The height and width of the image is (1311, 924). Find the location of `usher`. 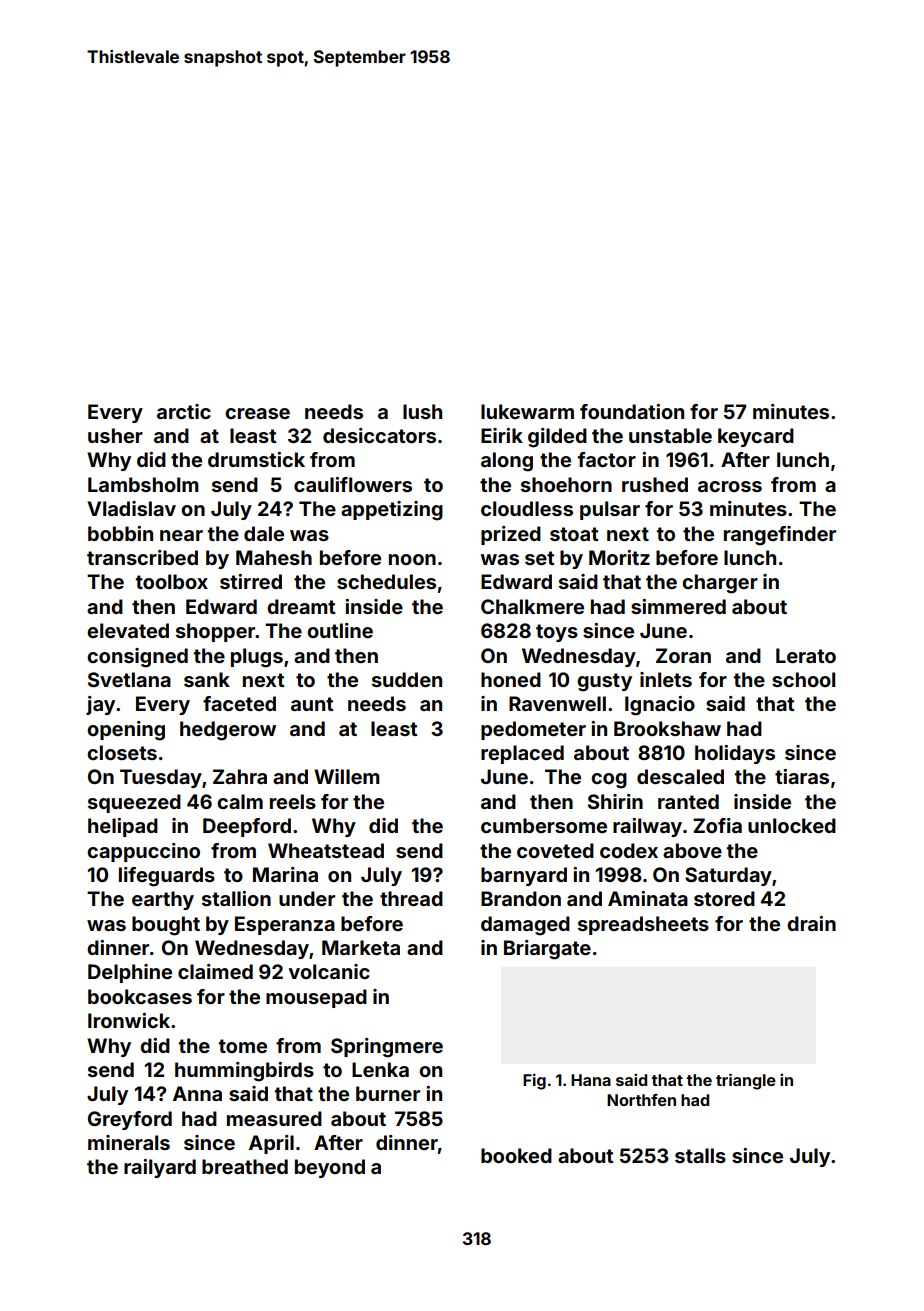

usher is located at coordinates (115, 435).
